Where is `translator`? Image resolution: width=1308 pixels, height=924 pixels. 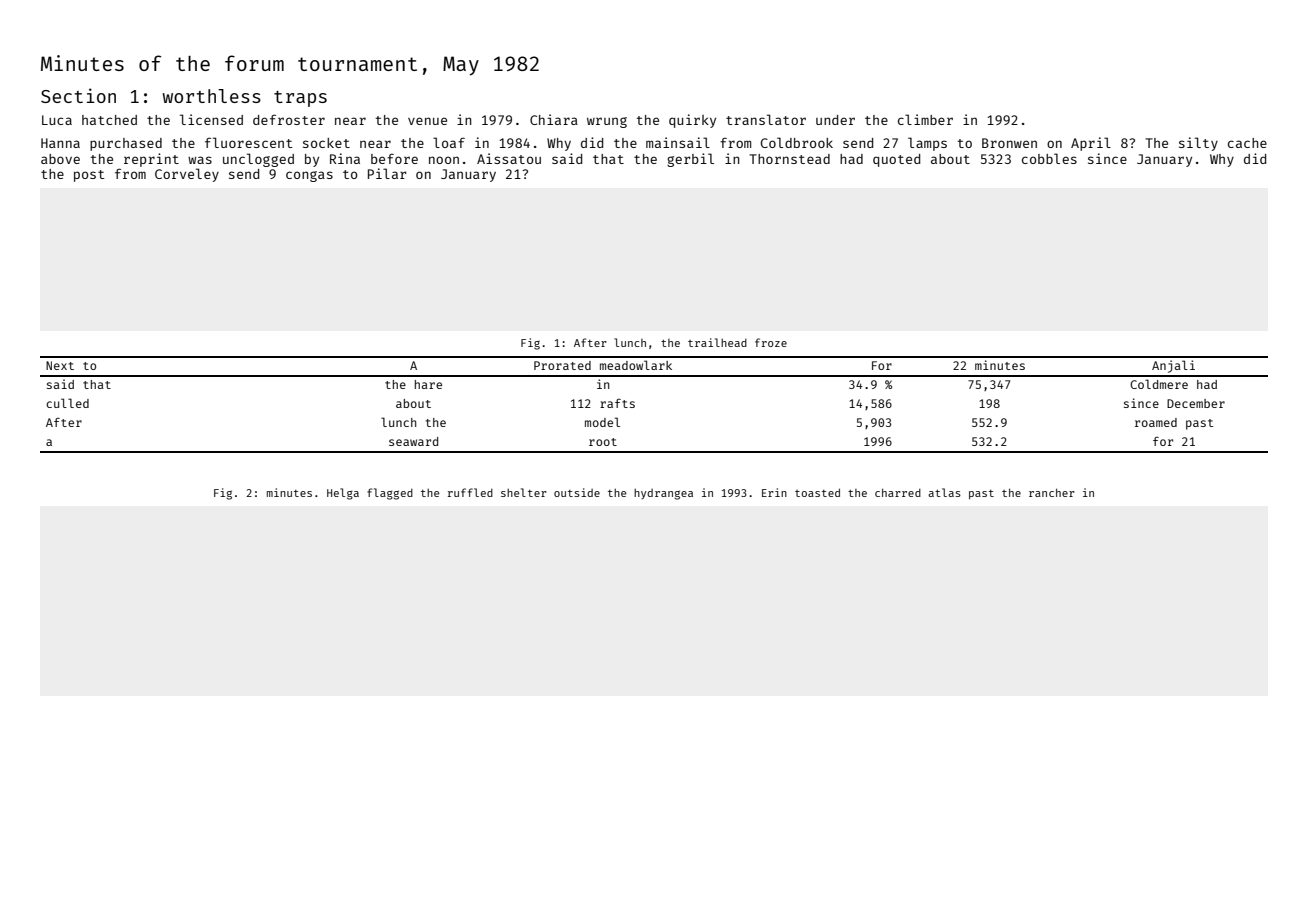
translator is located at coordinates (766, 119).
